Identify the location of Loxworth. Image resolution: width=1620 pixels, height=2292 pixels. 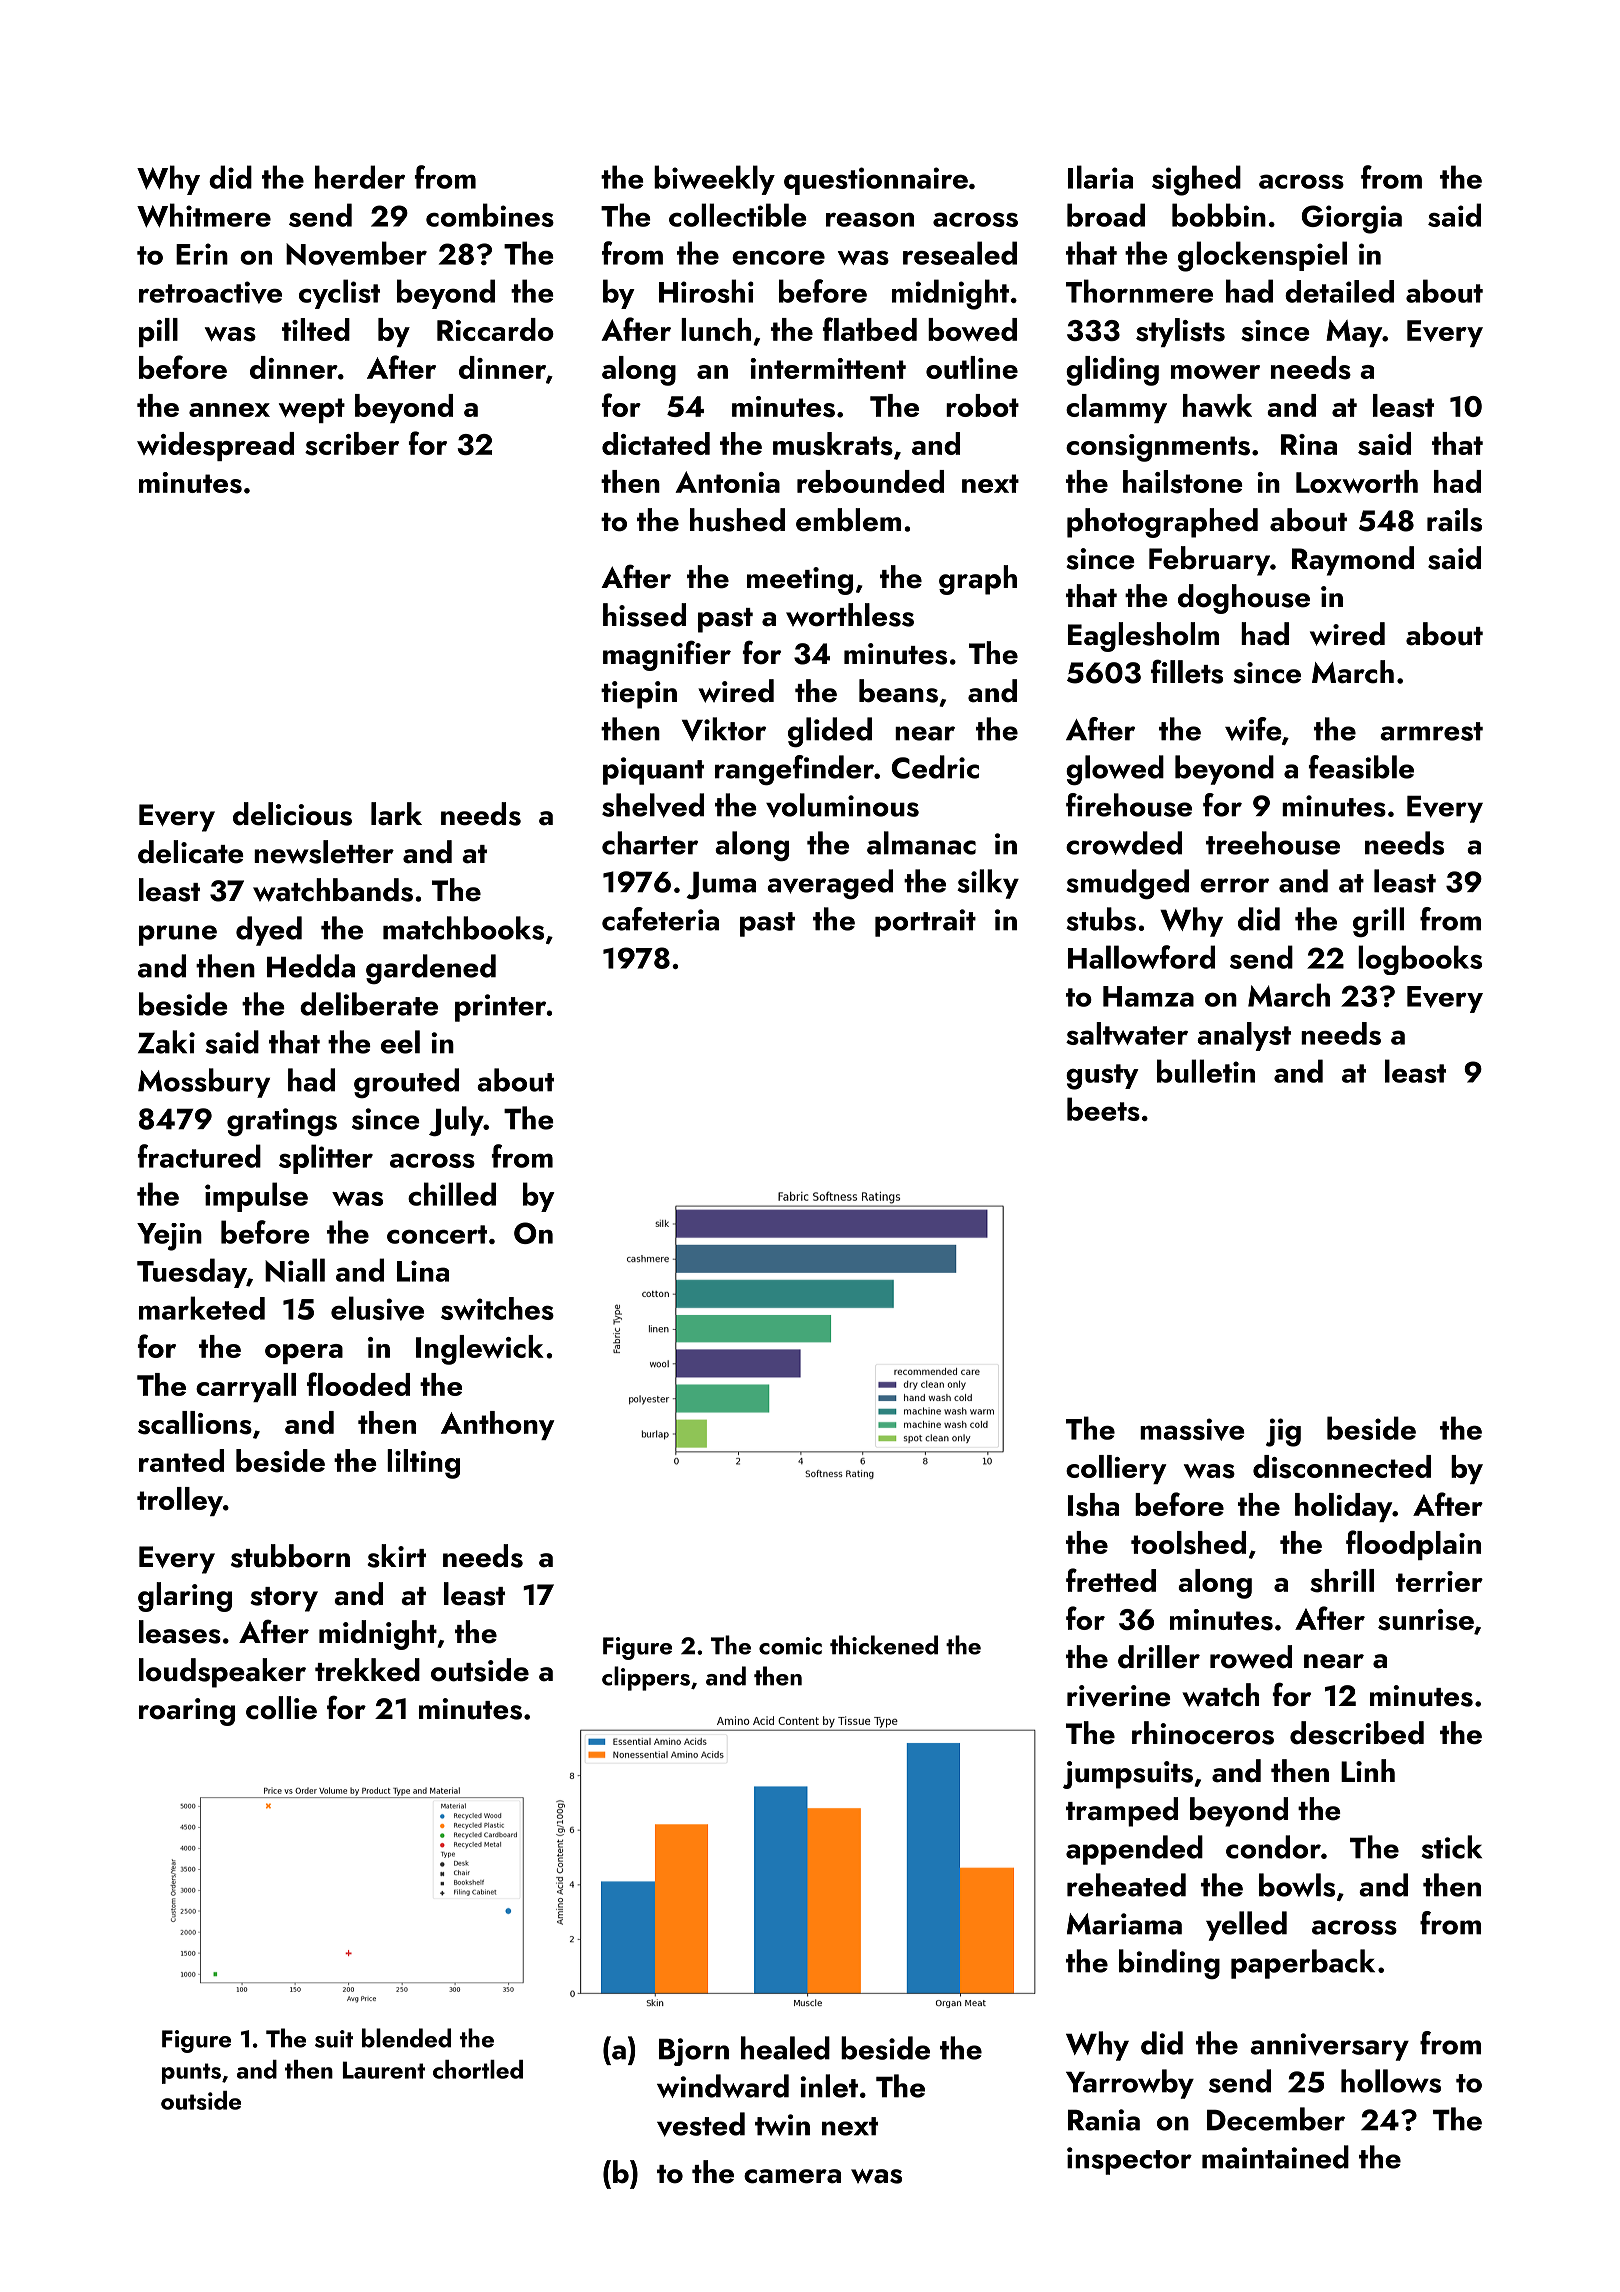
(1357, 481).
